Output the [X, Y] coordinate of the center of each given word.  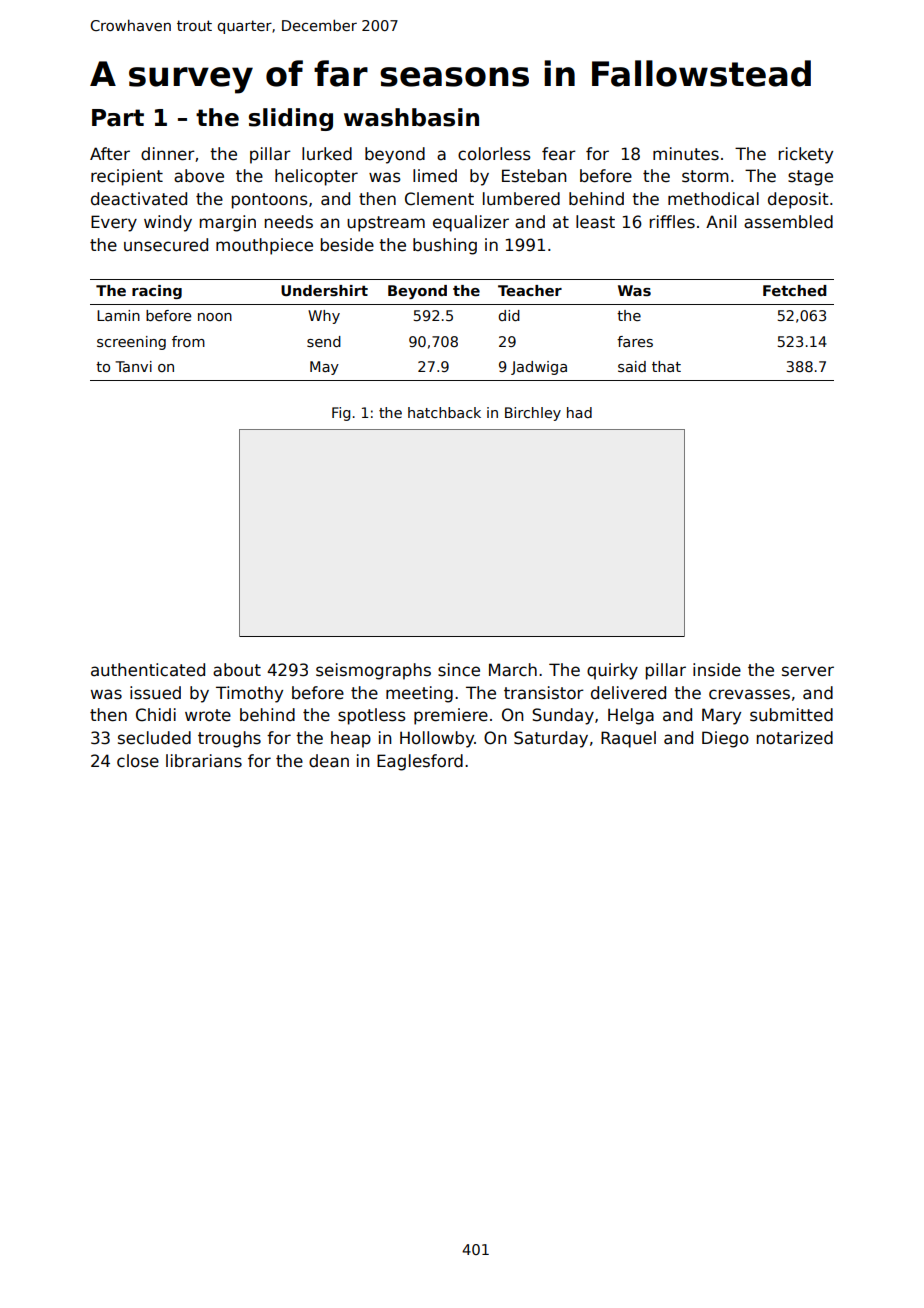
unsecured [166, 245]
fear [559, 154]
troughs [229, 739]
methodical [713, 199]
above [199, 176]
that [666, 366]
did [509, 315]
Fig [341, 414]
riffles [672, 222]
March [513, 670]
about [237, 670]
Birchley [533, 414]
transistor [544, 693]
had [579, 412]
